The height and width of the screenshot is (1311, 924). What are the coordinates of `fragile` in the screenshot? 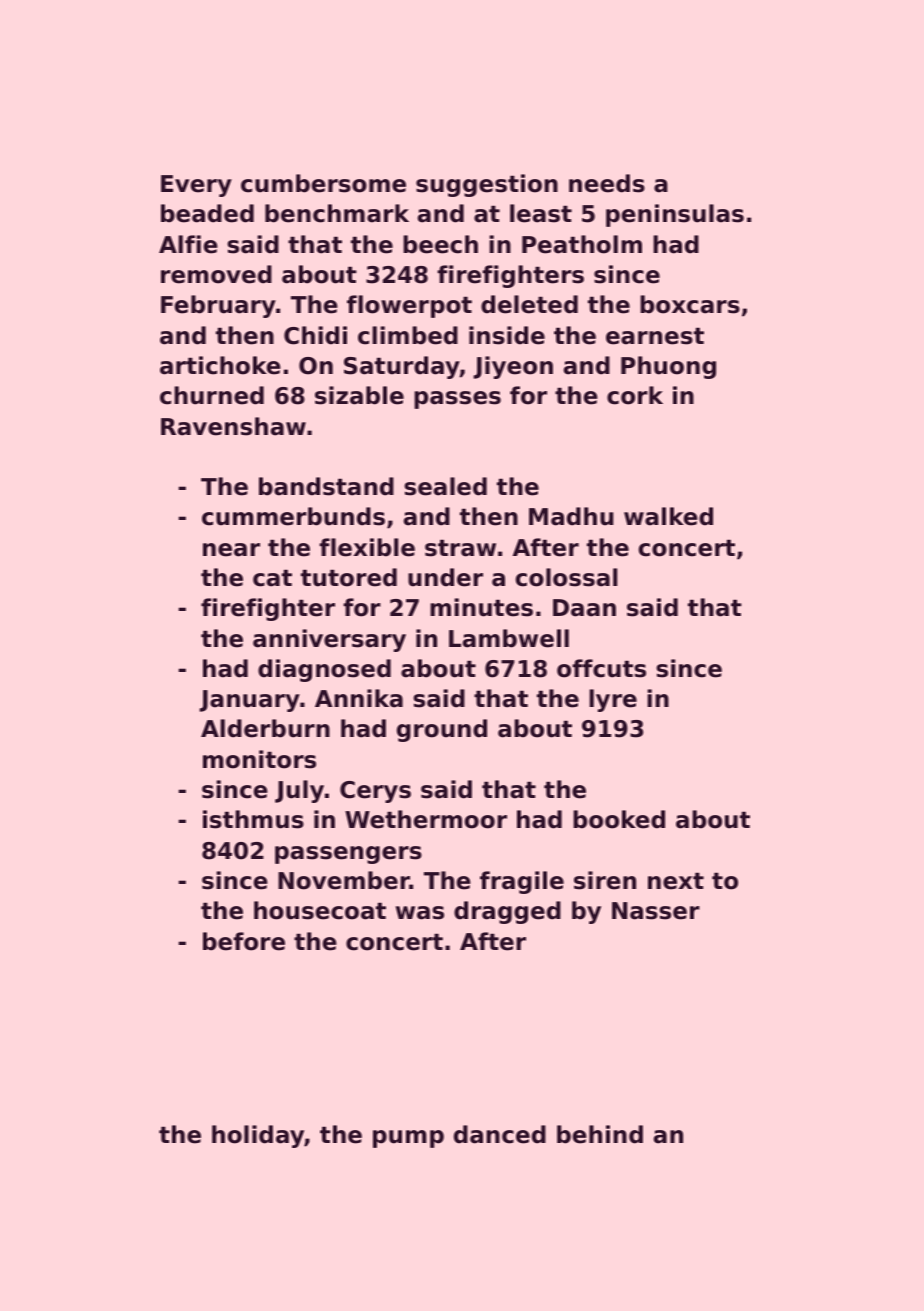 It's located at (522, 882).
